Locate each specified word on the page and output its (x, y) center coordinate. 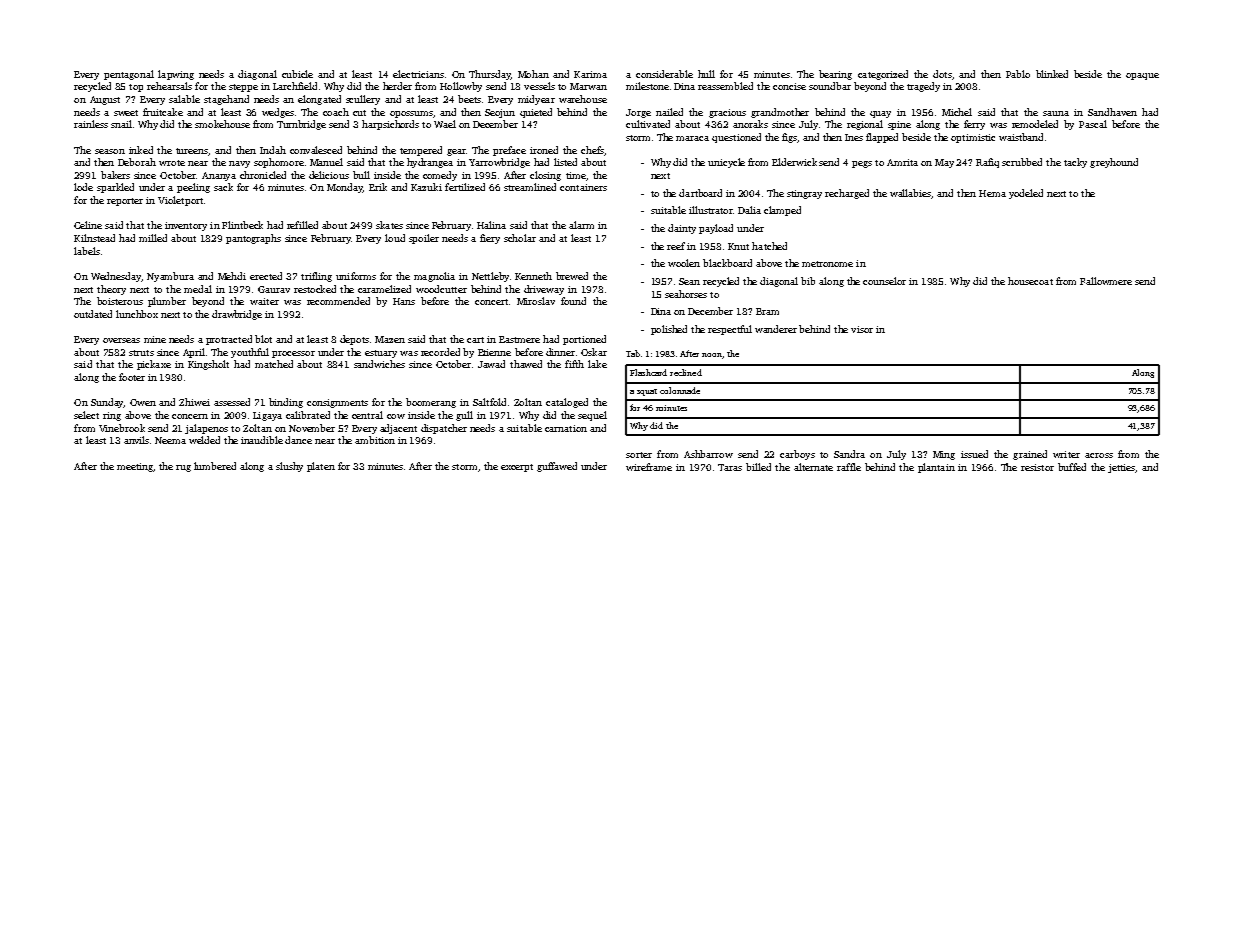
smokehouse (222, 124)
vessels (539, 86)
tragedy (923, 87)
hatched (769, 246)
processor (293, 354)
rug (183, 468)
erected (266, 276)
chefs (592, 150)
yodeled (1026, 194)
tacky (1075, 163)
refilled (302, 225)
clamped (782, 211)
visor (862, 329)
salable (184, 99)
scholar (520, 238)
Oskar (594, 352)
